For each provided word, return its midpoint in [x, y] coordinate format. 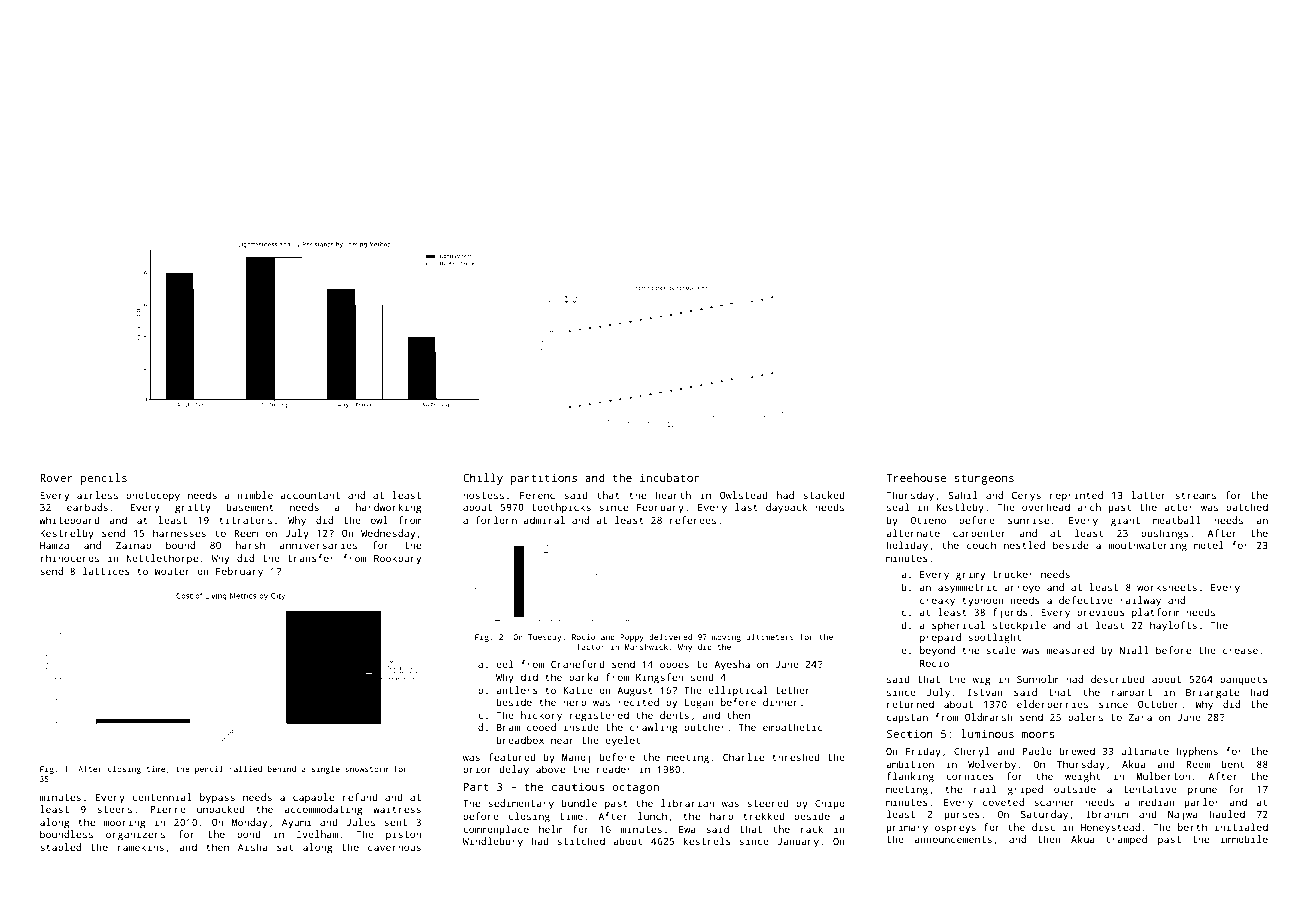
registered [599, 716]
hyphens [1197, 752]
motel [1209, 545]
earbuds [87, 507]
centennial [162, 797]
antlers [517, 690]
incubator [669, 477]
